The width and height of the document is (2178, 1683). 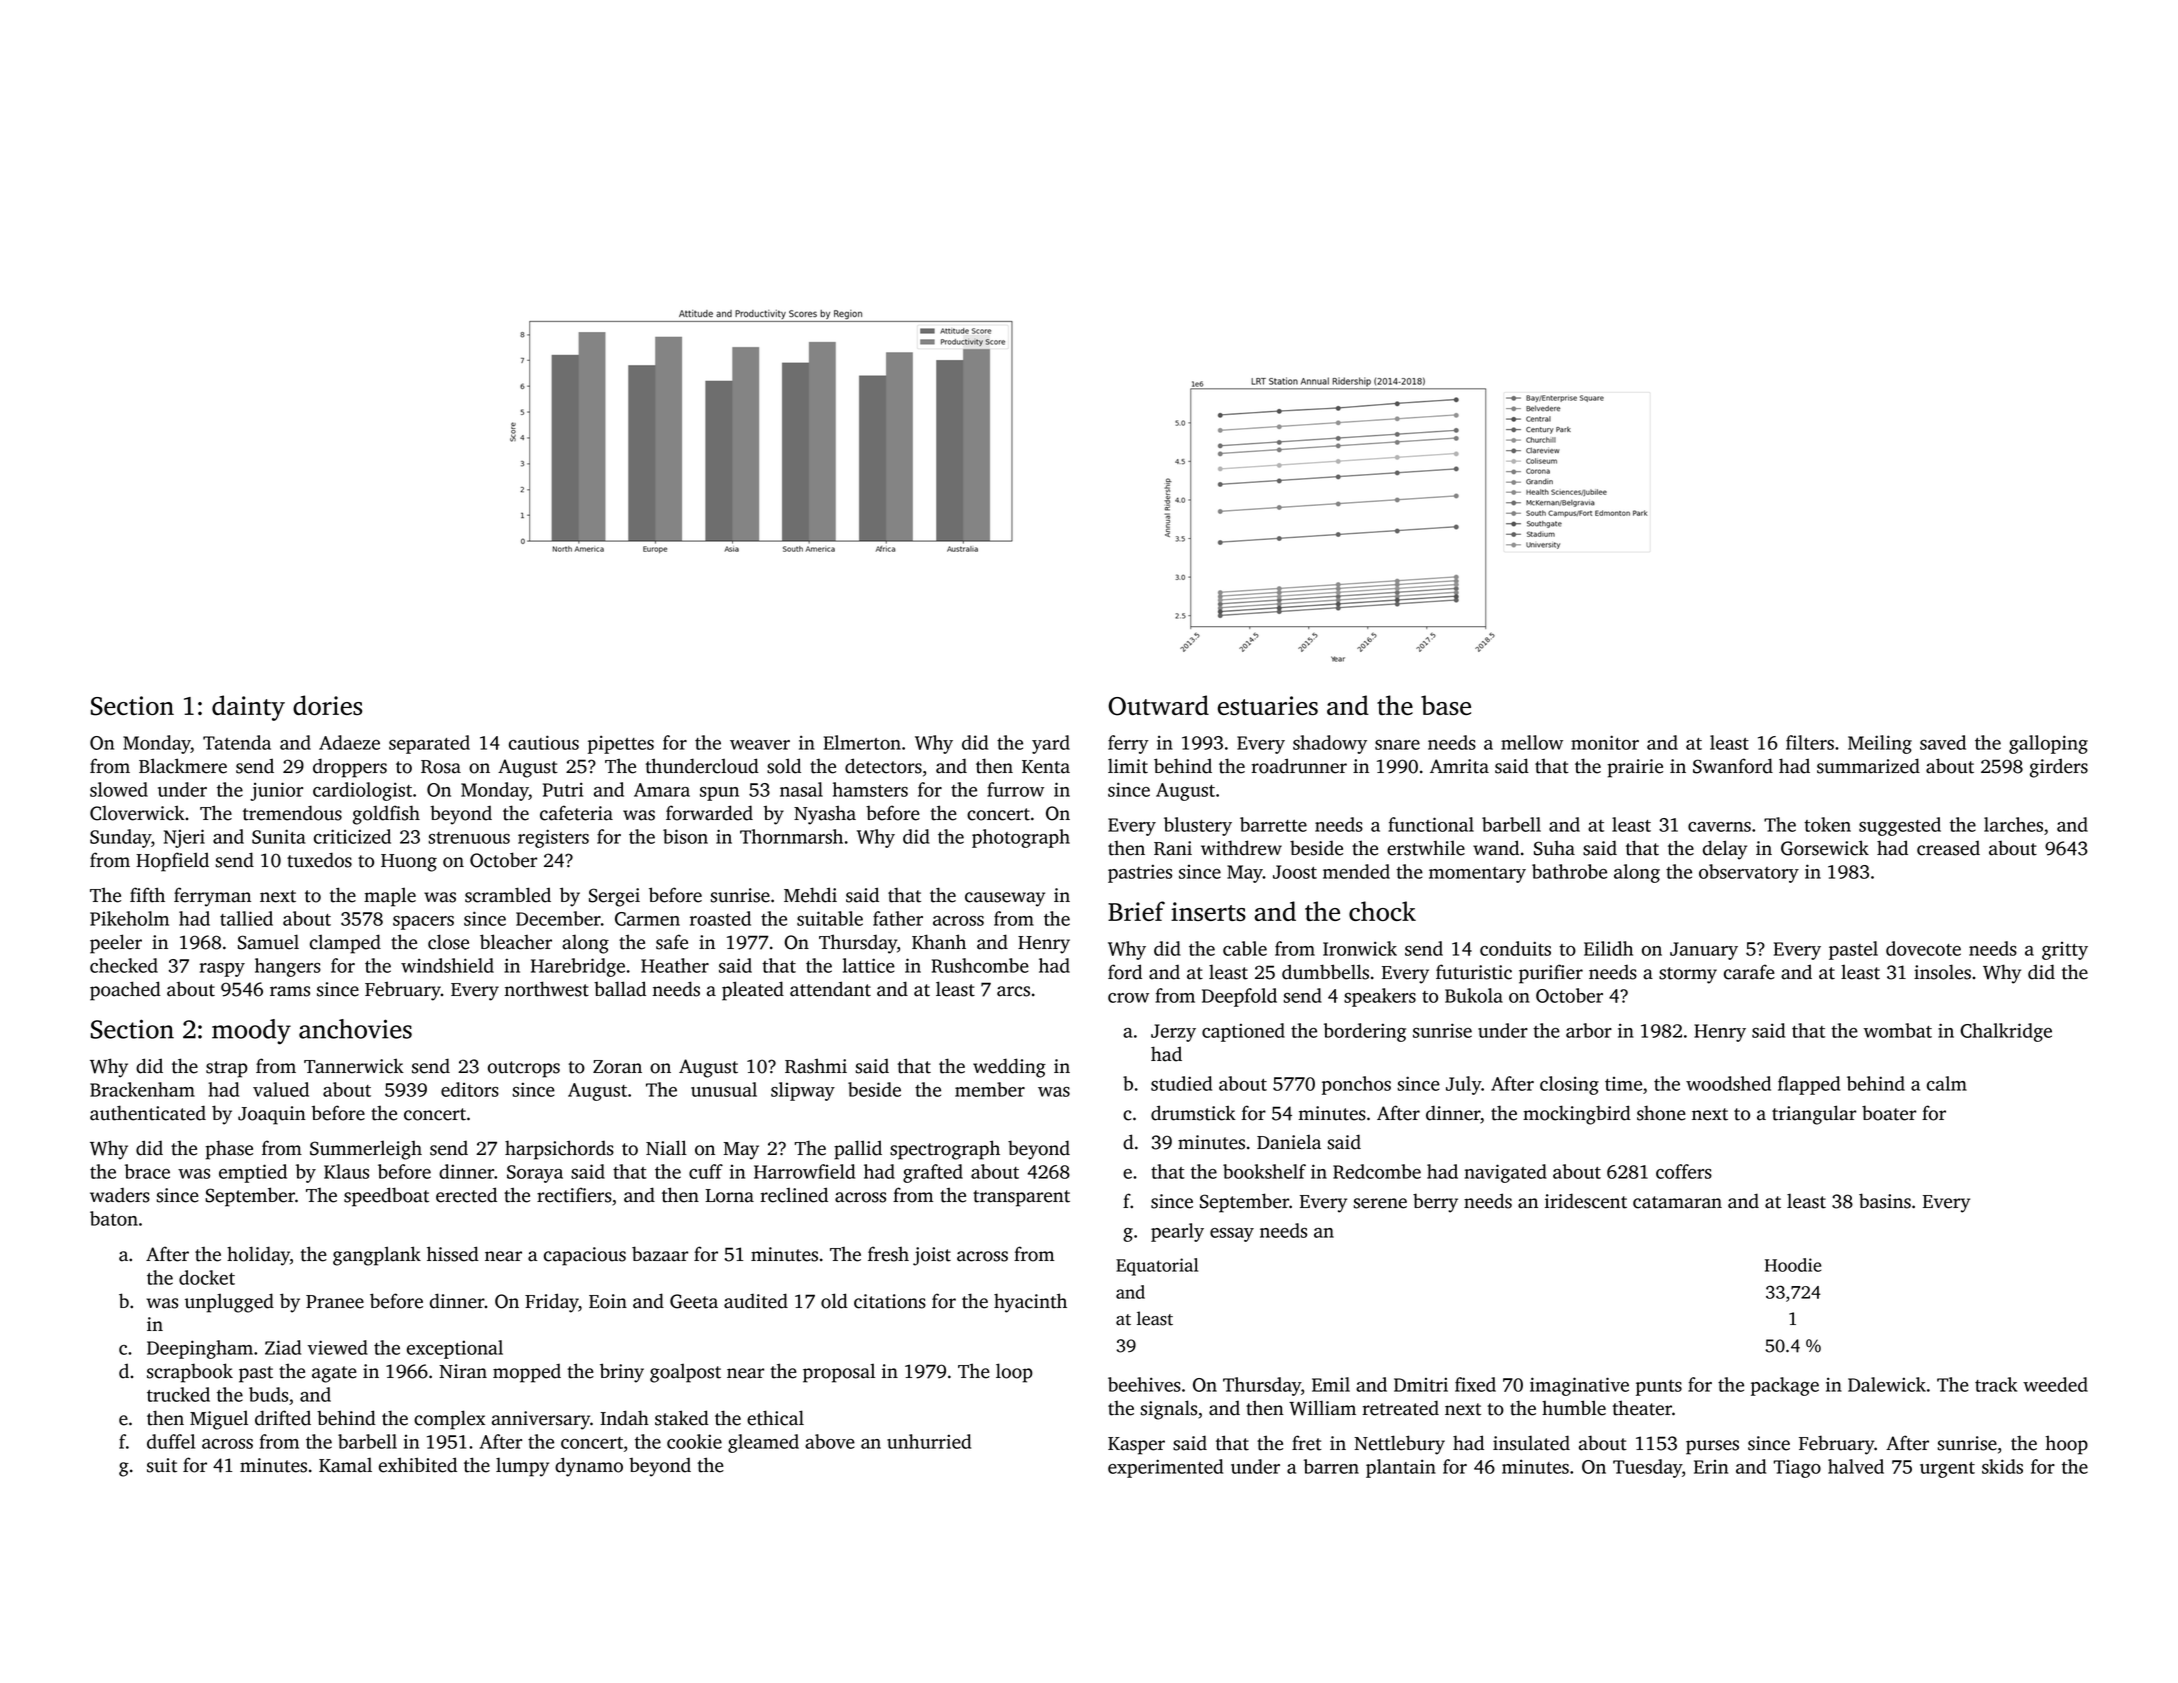 What do you see at coordinates (589, 1467) in the document?
I see `dynamo` at bounding box center [589, 1467].
